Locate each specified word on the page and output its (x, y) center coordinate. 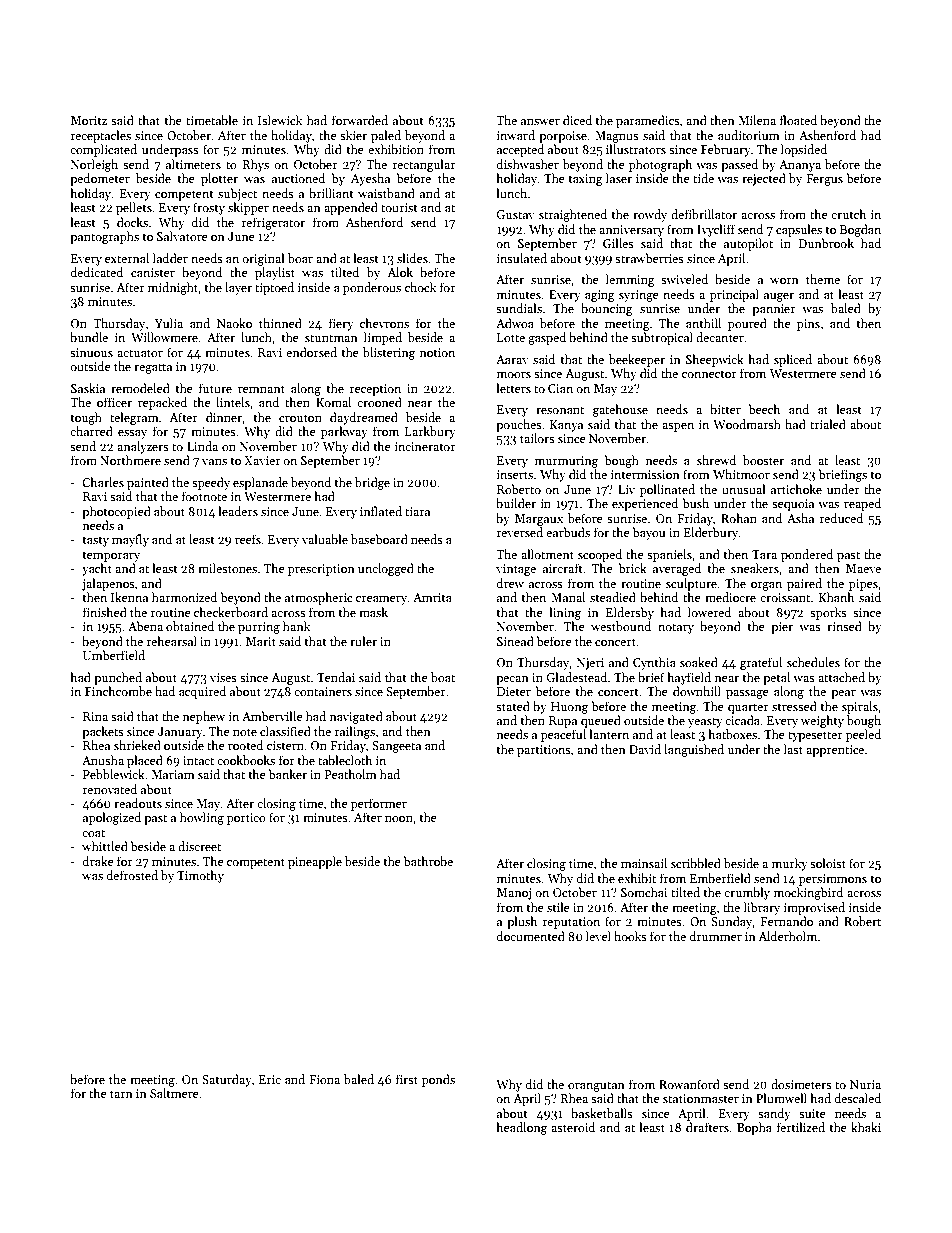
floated (798, 120)
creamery (381, 600)
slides (412, 258)
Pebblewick (114, 774)
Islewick (280, 120)
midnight (173, 288)
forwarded (360, 120)
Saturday (227, 1080)
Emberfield (720, 878)
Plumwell (781, 1098)
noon (399, 819)
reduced (841, 518)
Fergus (824, 180)
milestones (227, 568)
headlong (521, 1128)
